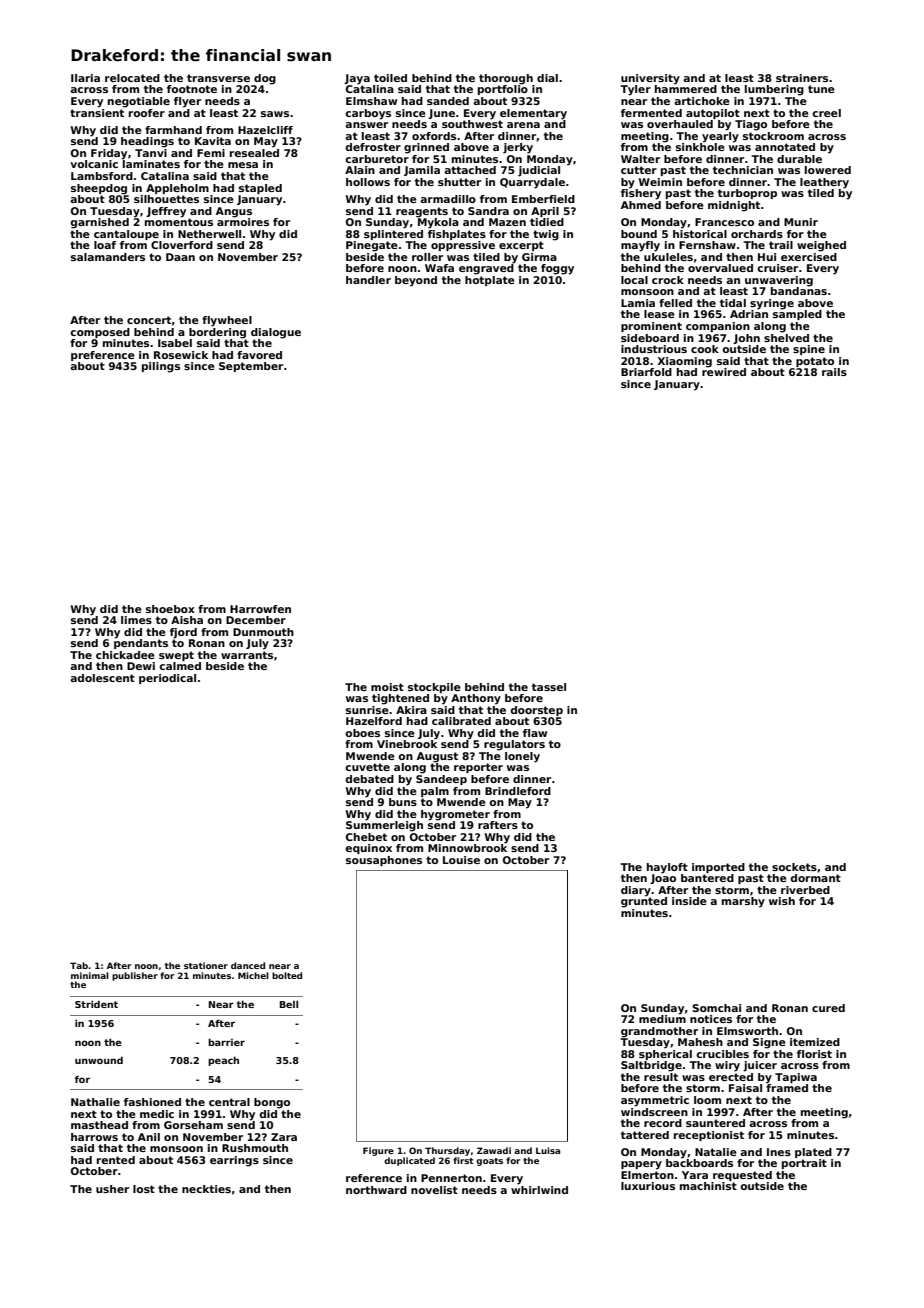 The image size is (924, 1308). I want to click on rails, so click(834, 372).
